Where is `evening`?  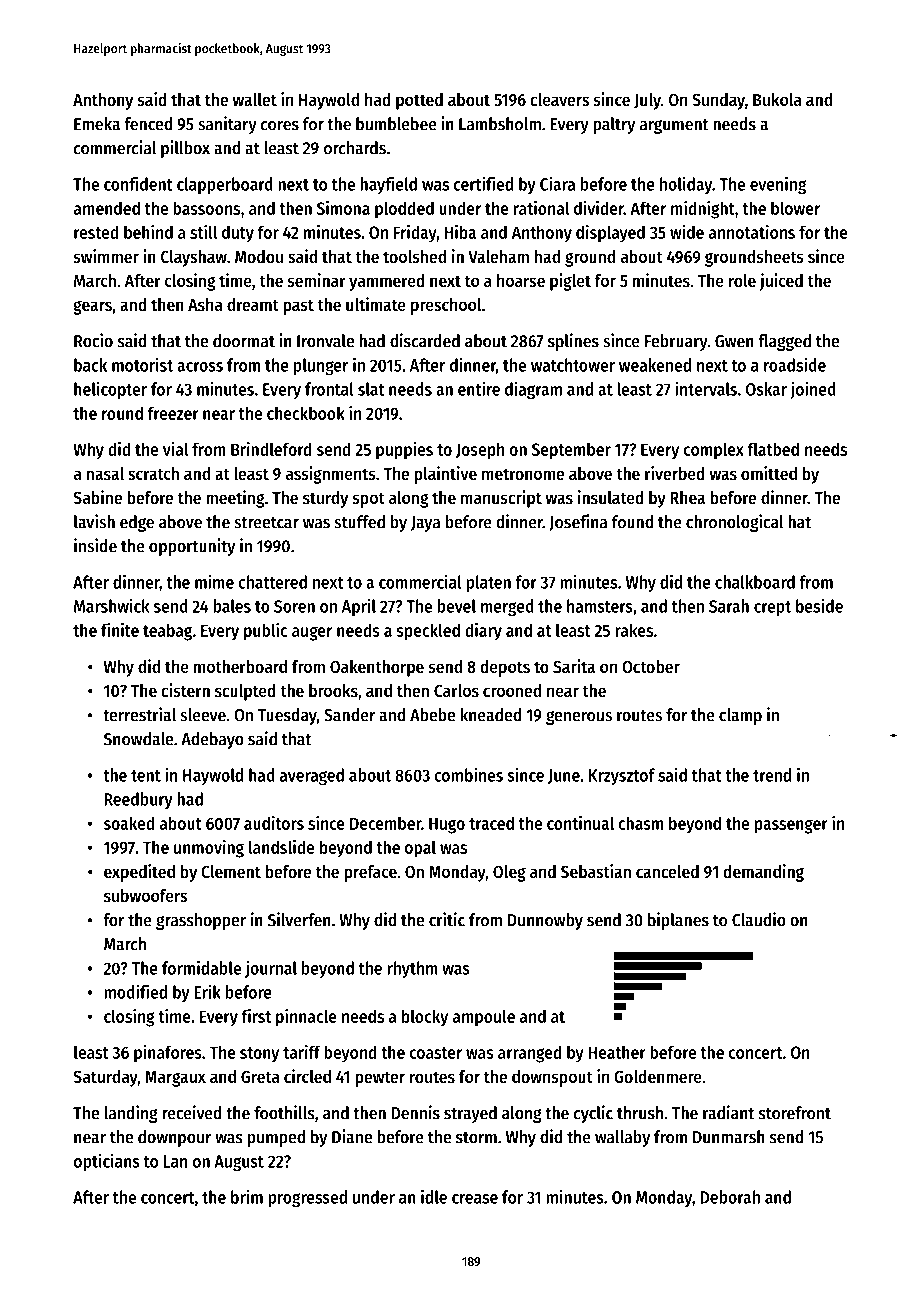 evening is located at coordinates (778, 185).
